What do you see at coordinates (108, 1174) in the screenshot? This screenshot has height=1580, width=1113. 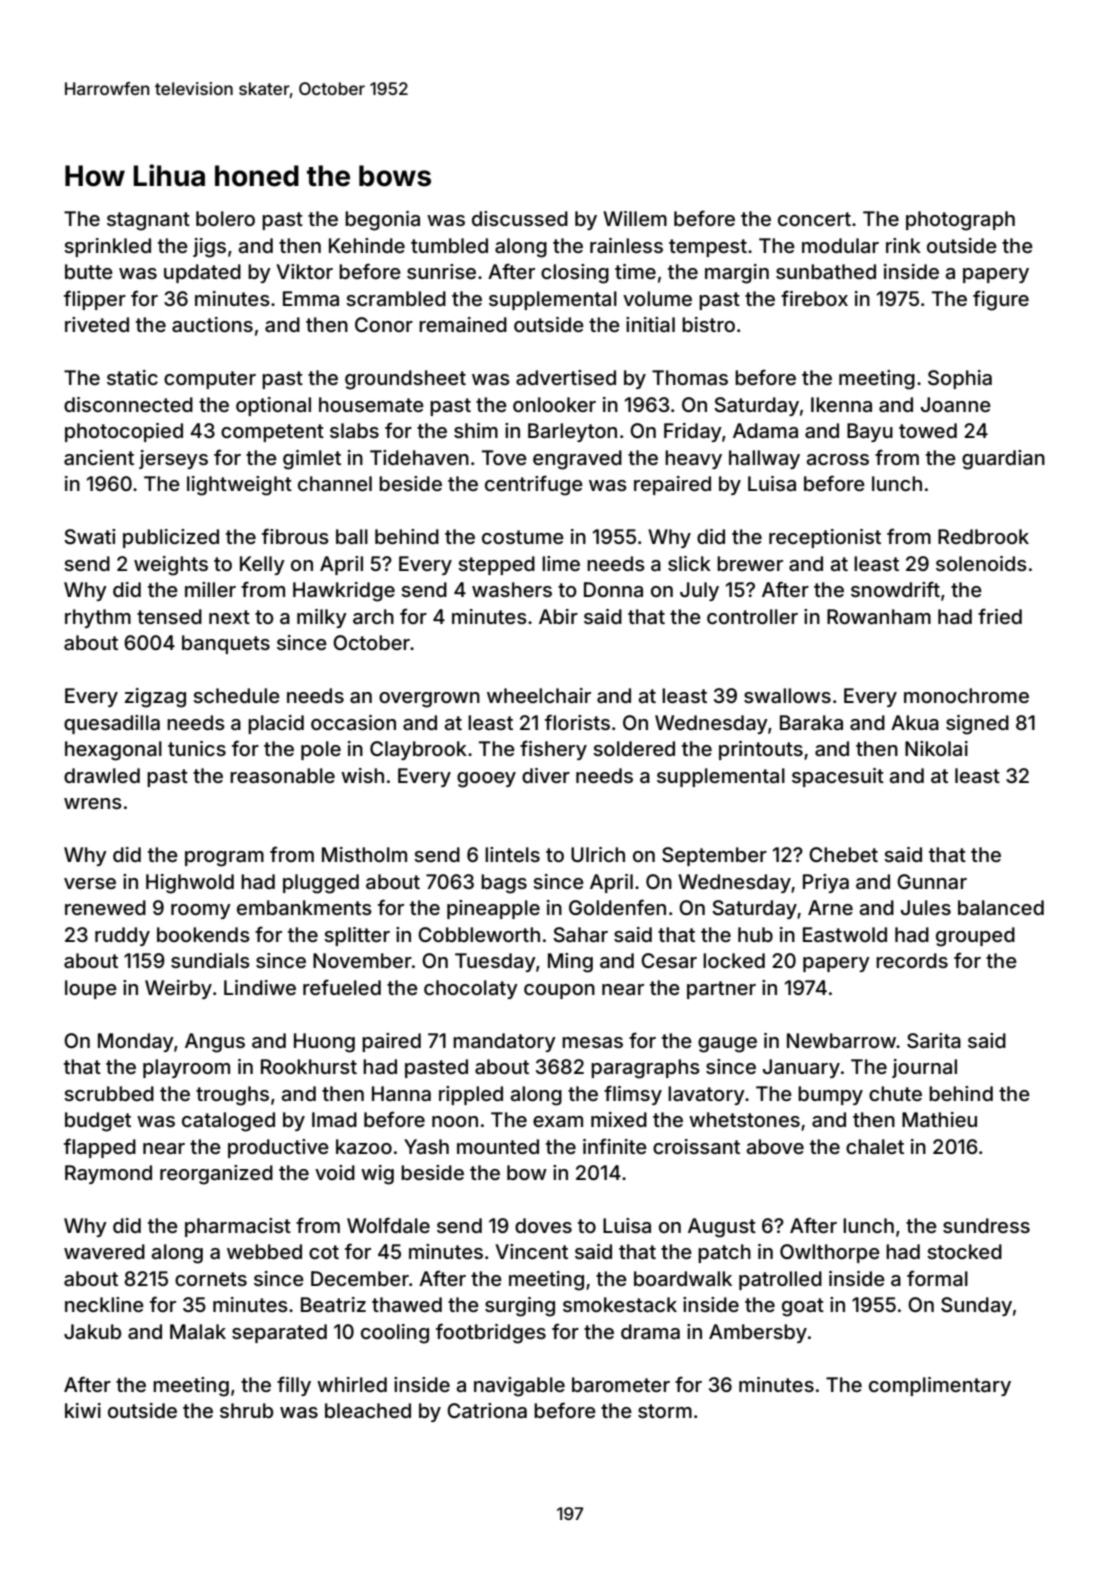 I see `Raymond` at bounding box center [108, 1174].
